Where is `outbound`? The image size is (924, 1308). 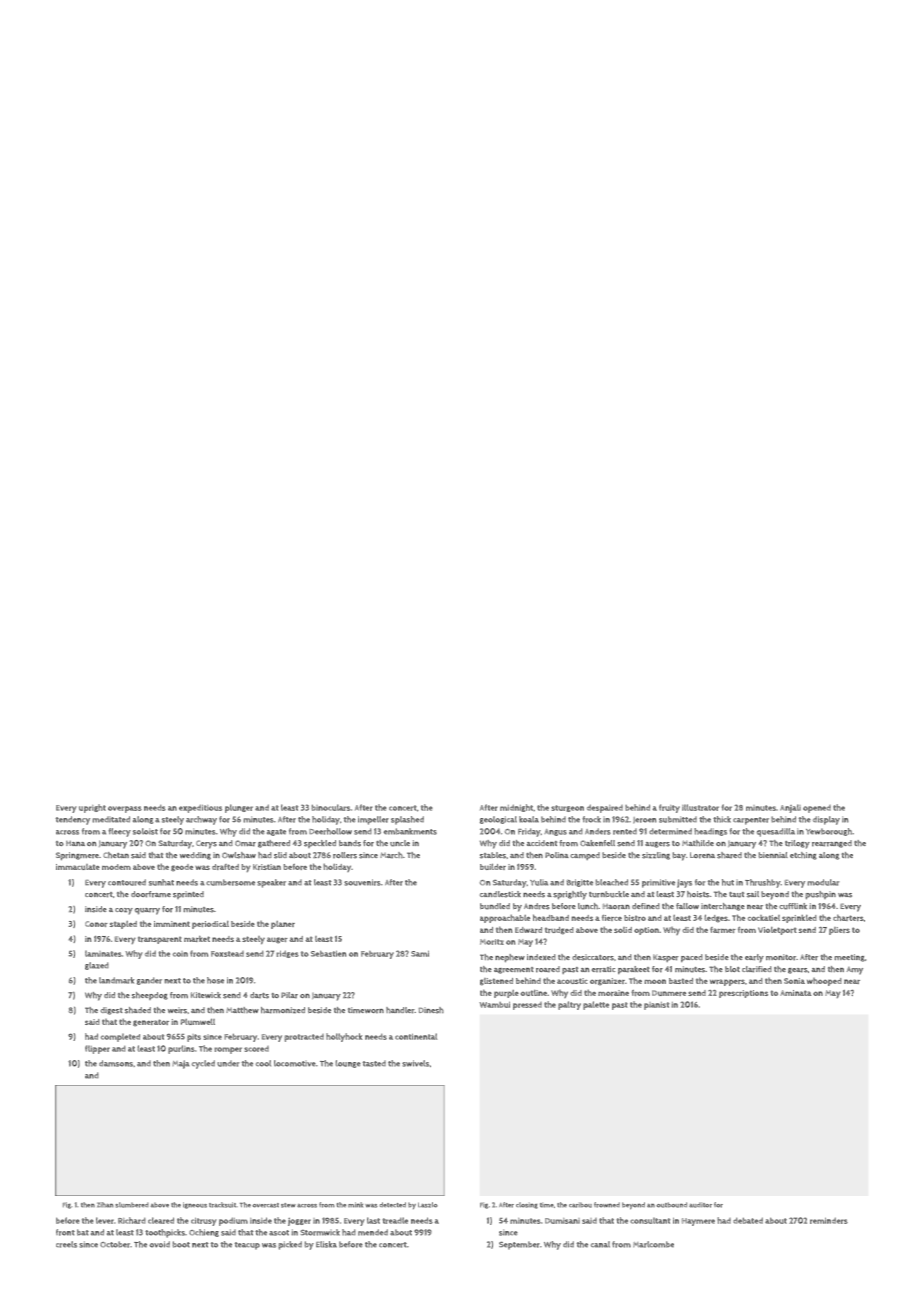 outbound is located at coordinates (672, 1205).
